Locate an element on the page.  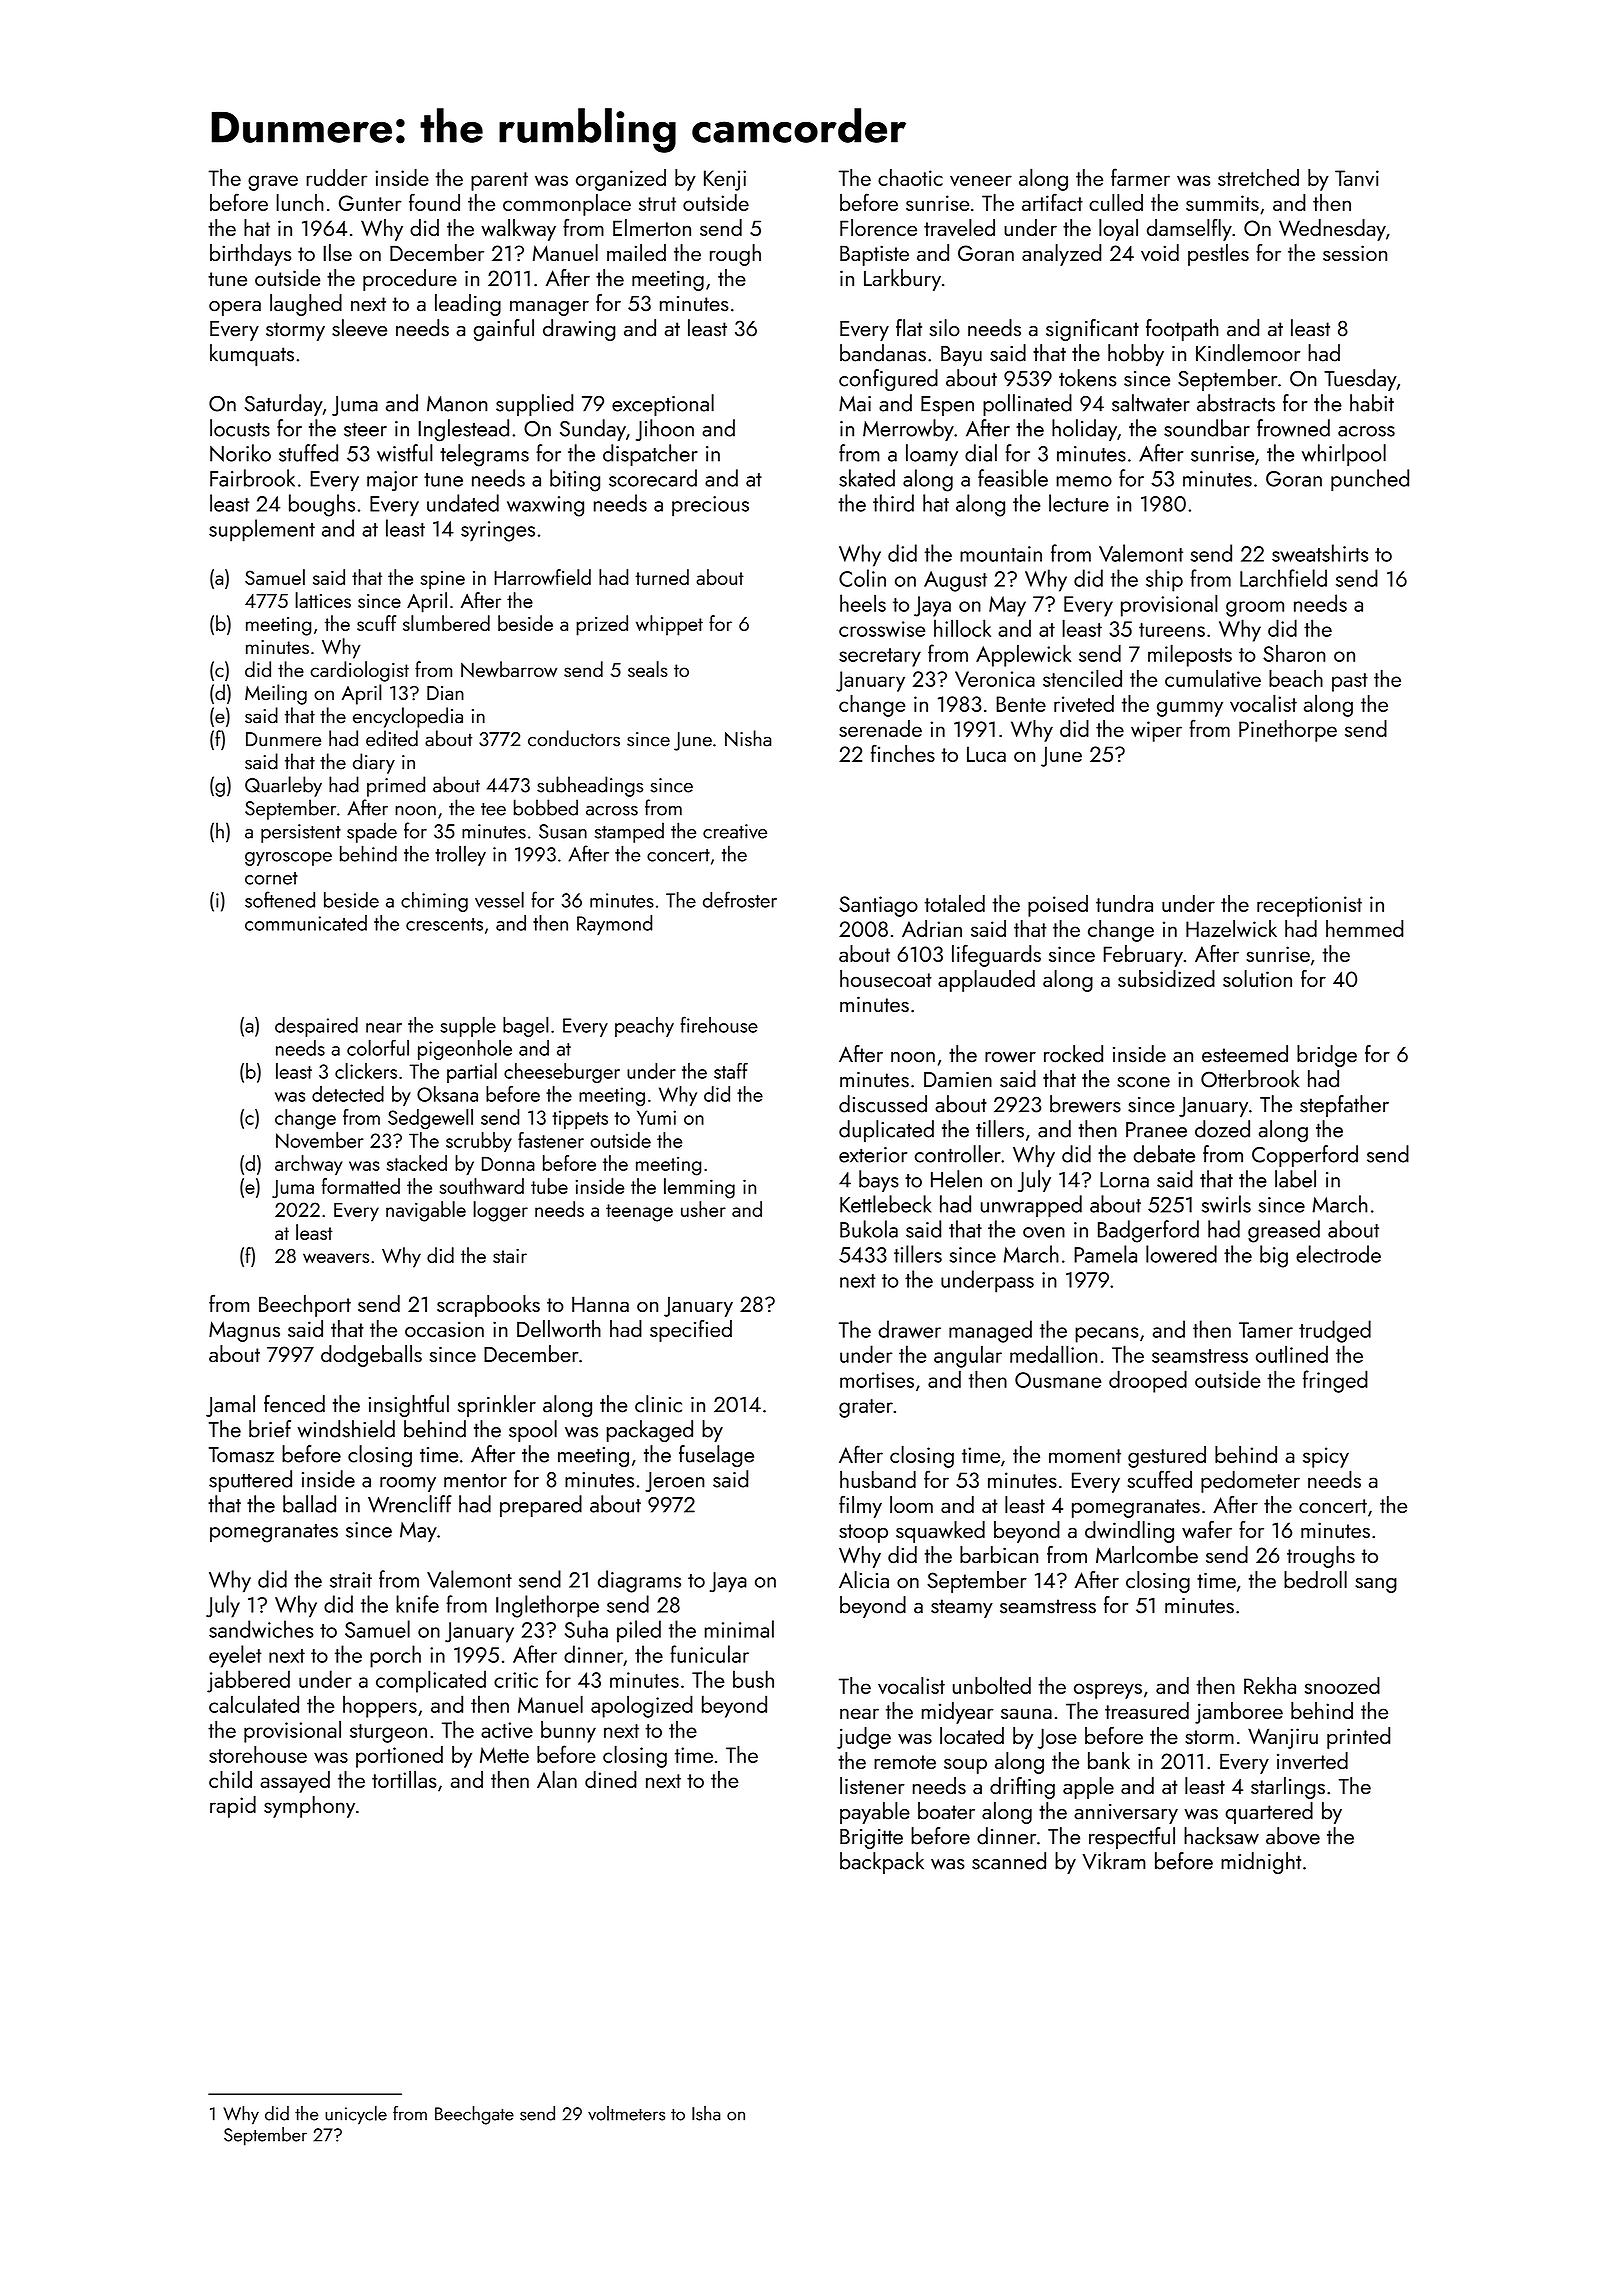
teenage is located at coordinates (639, 1213).
